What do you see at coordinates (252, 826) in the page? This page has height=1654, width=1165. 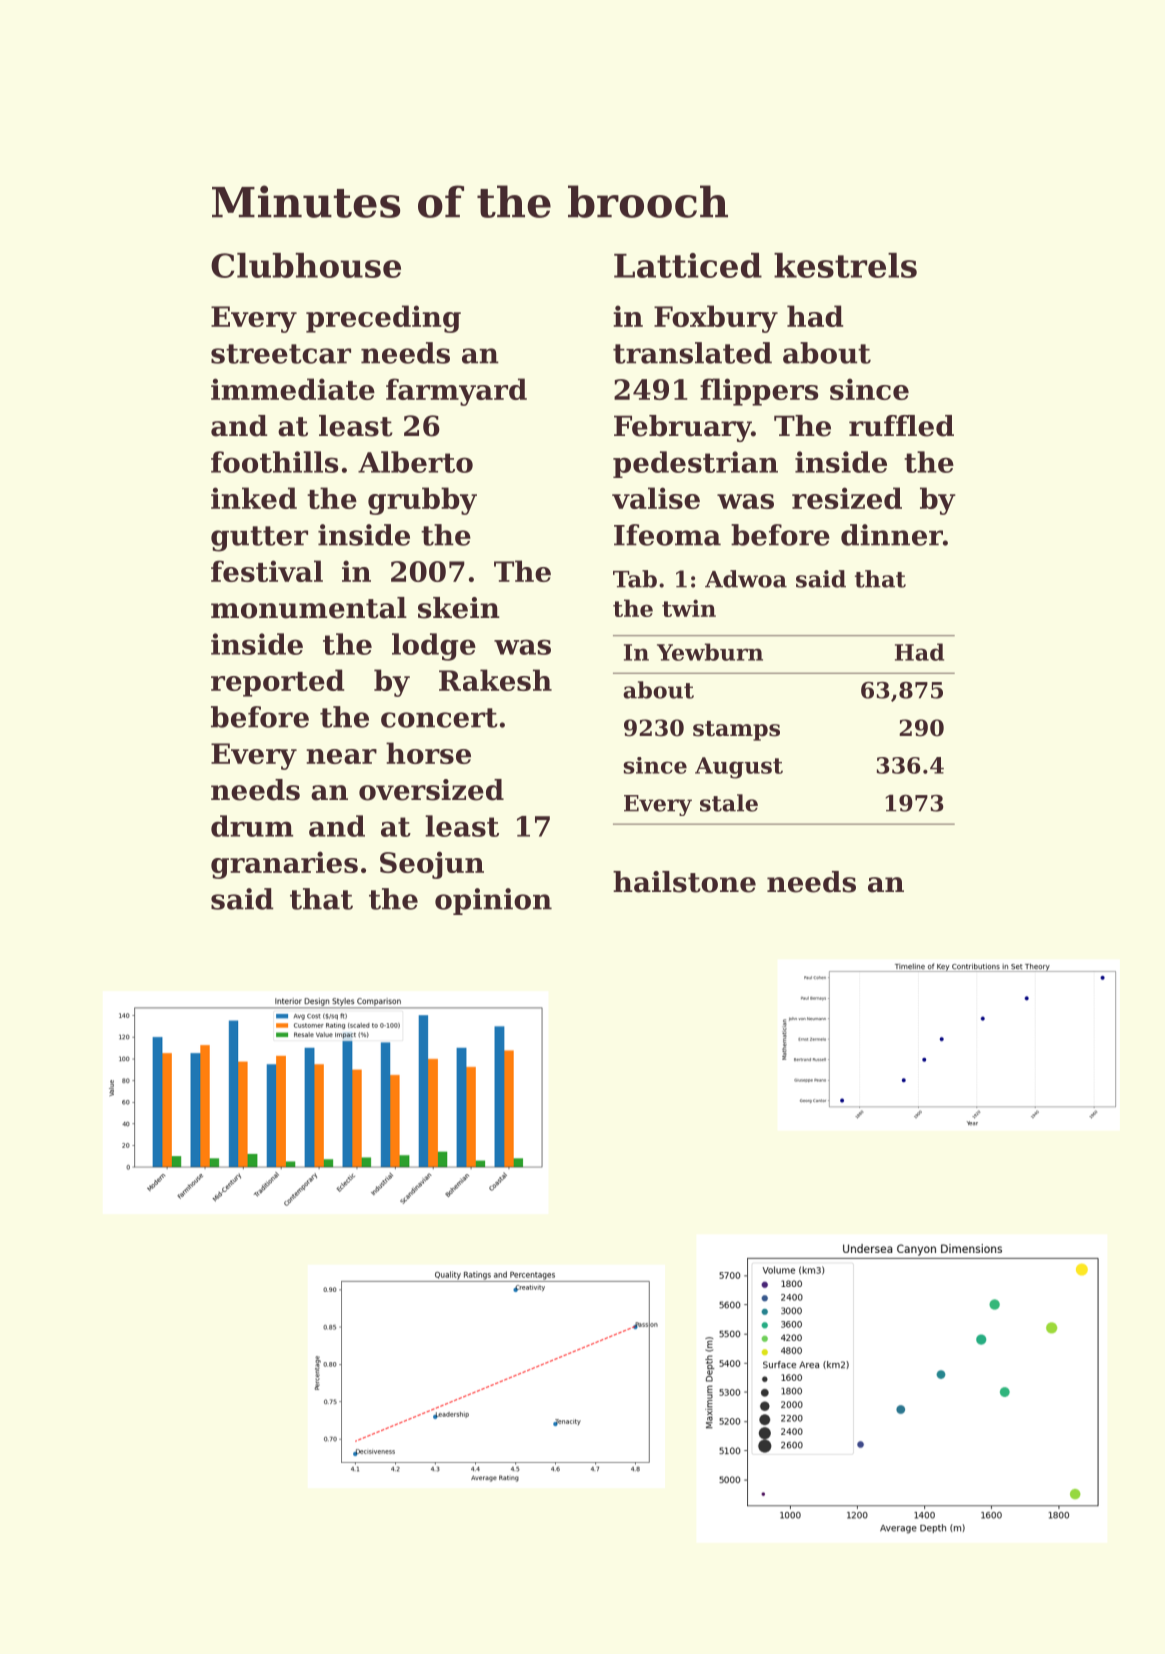 I see `drum` at bounding box center [252, 826].
